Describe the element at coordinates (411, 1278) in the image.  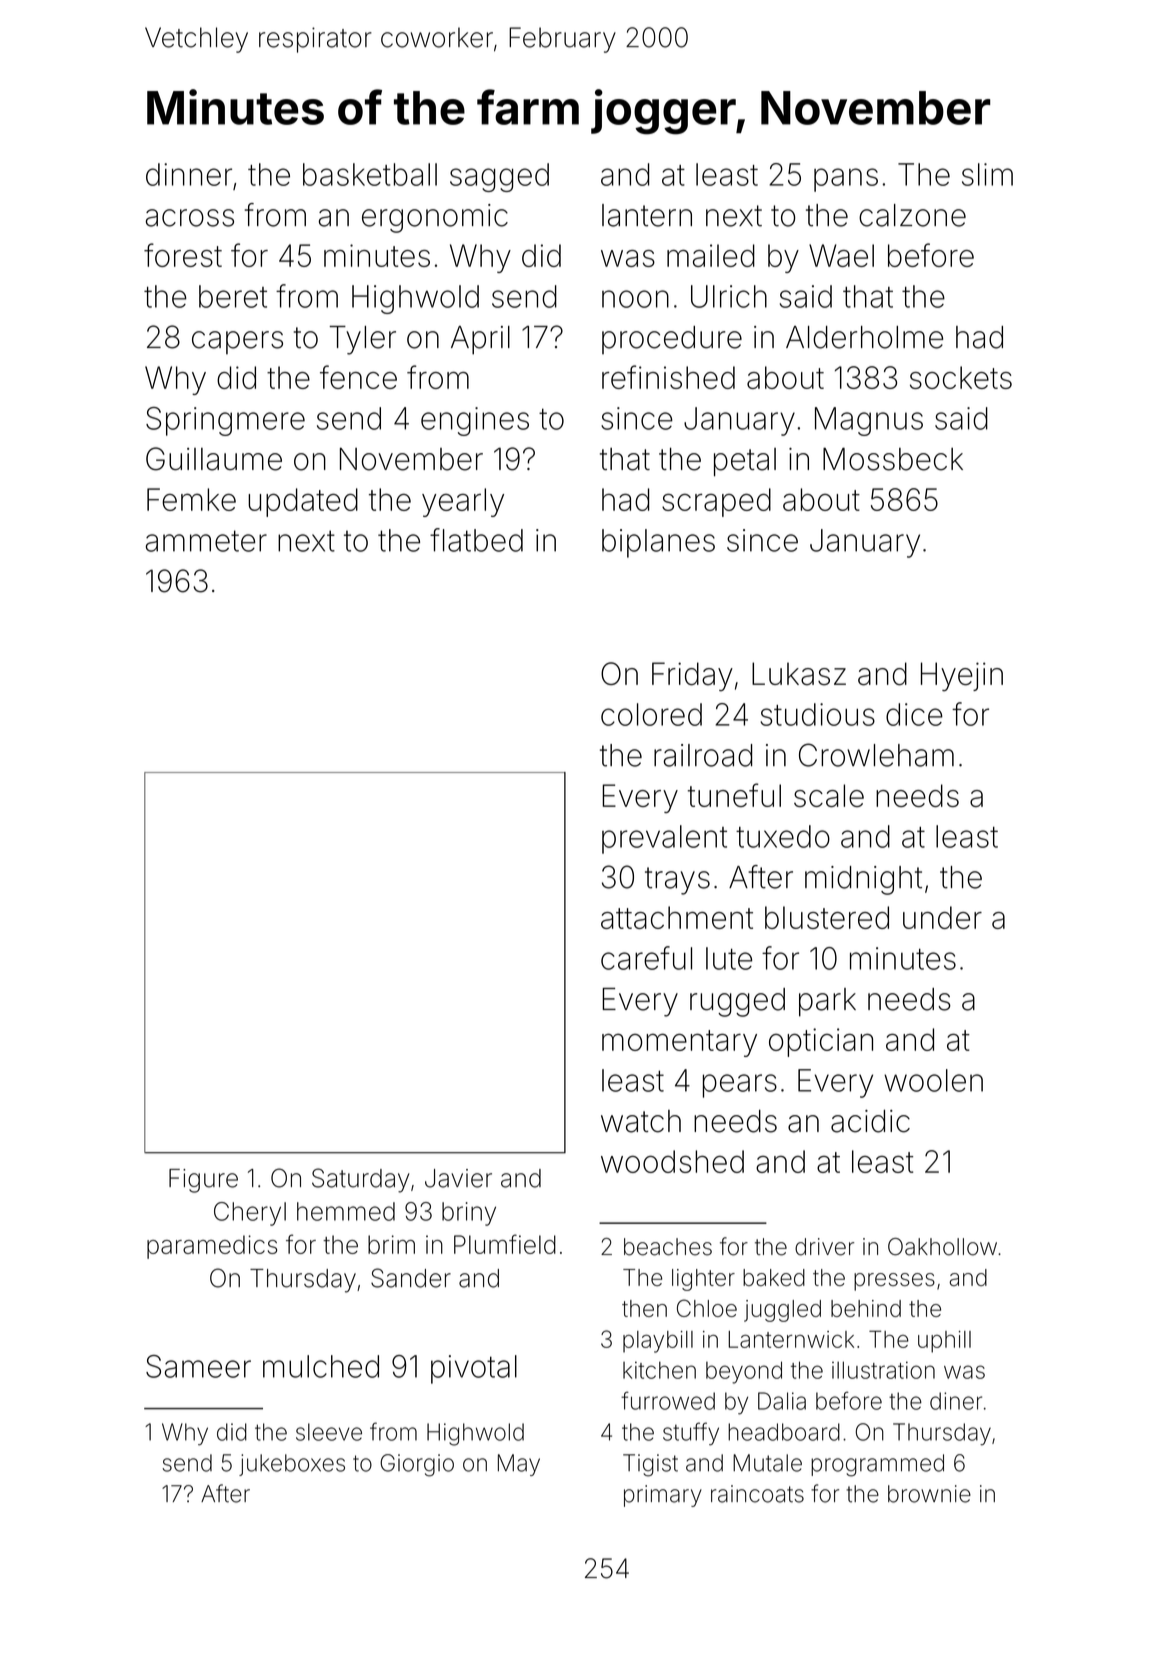
I see `Sander` at that location.
